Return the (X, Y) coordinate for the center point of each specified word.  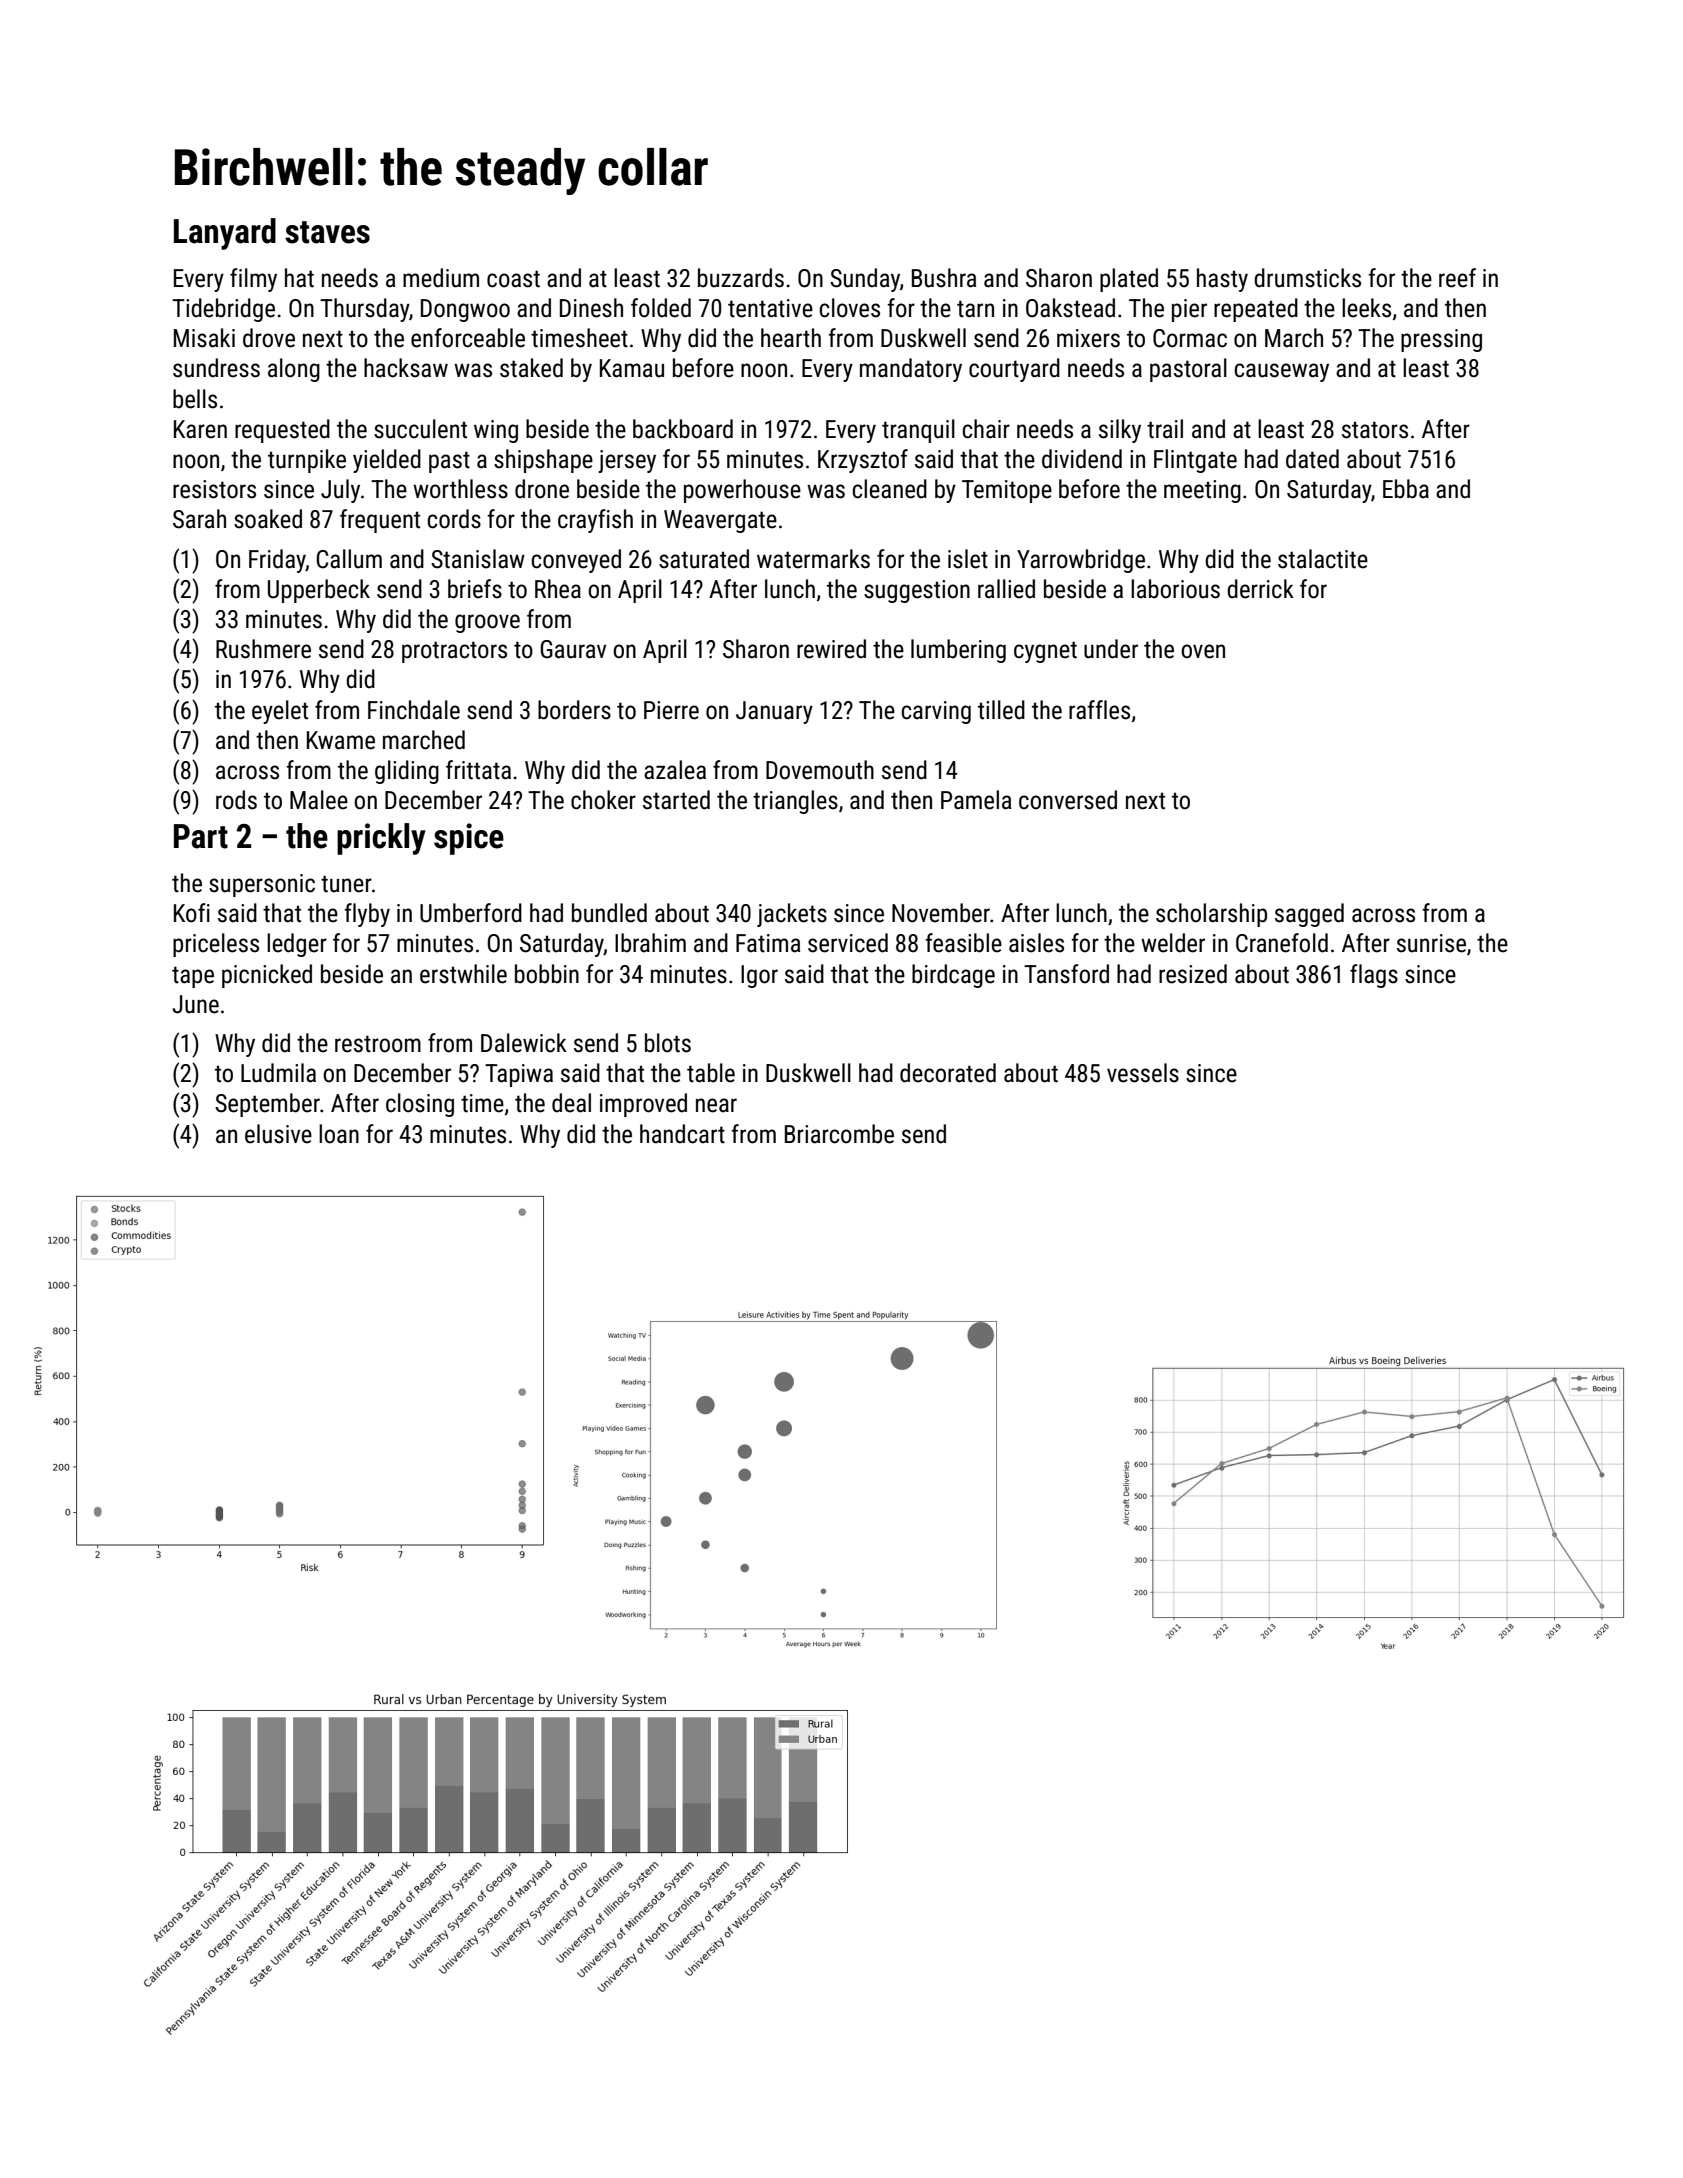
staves (327, 232)
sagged (1309, 915)
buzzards (741, 278)
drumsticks (1307, 278)
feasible (964, 943)
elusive (278, 1134)
